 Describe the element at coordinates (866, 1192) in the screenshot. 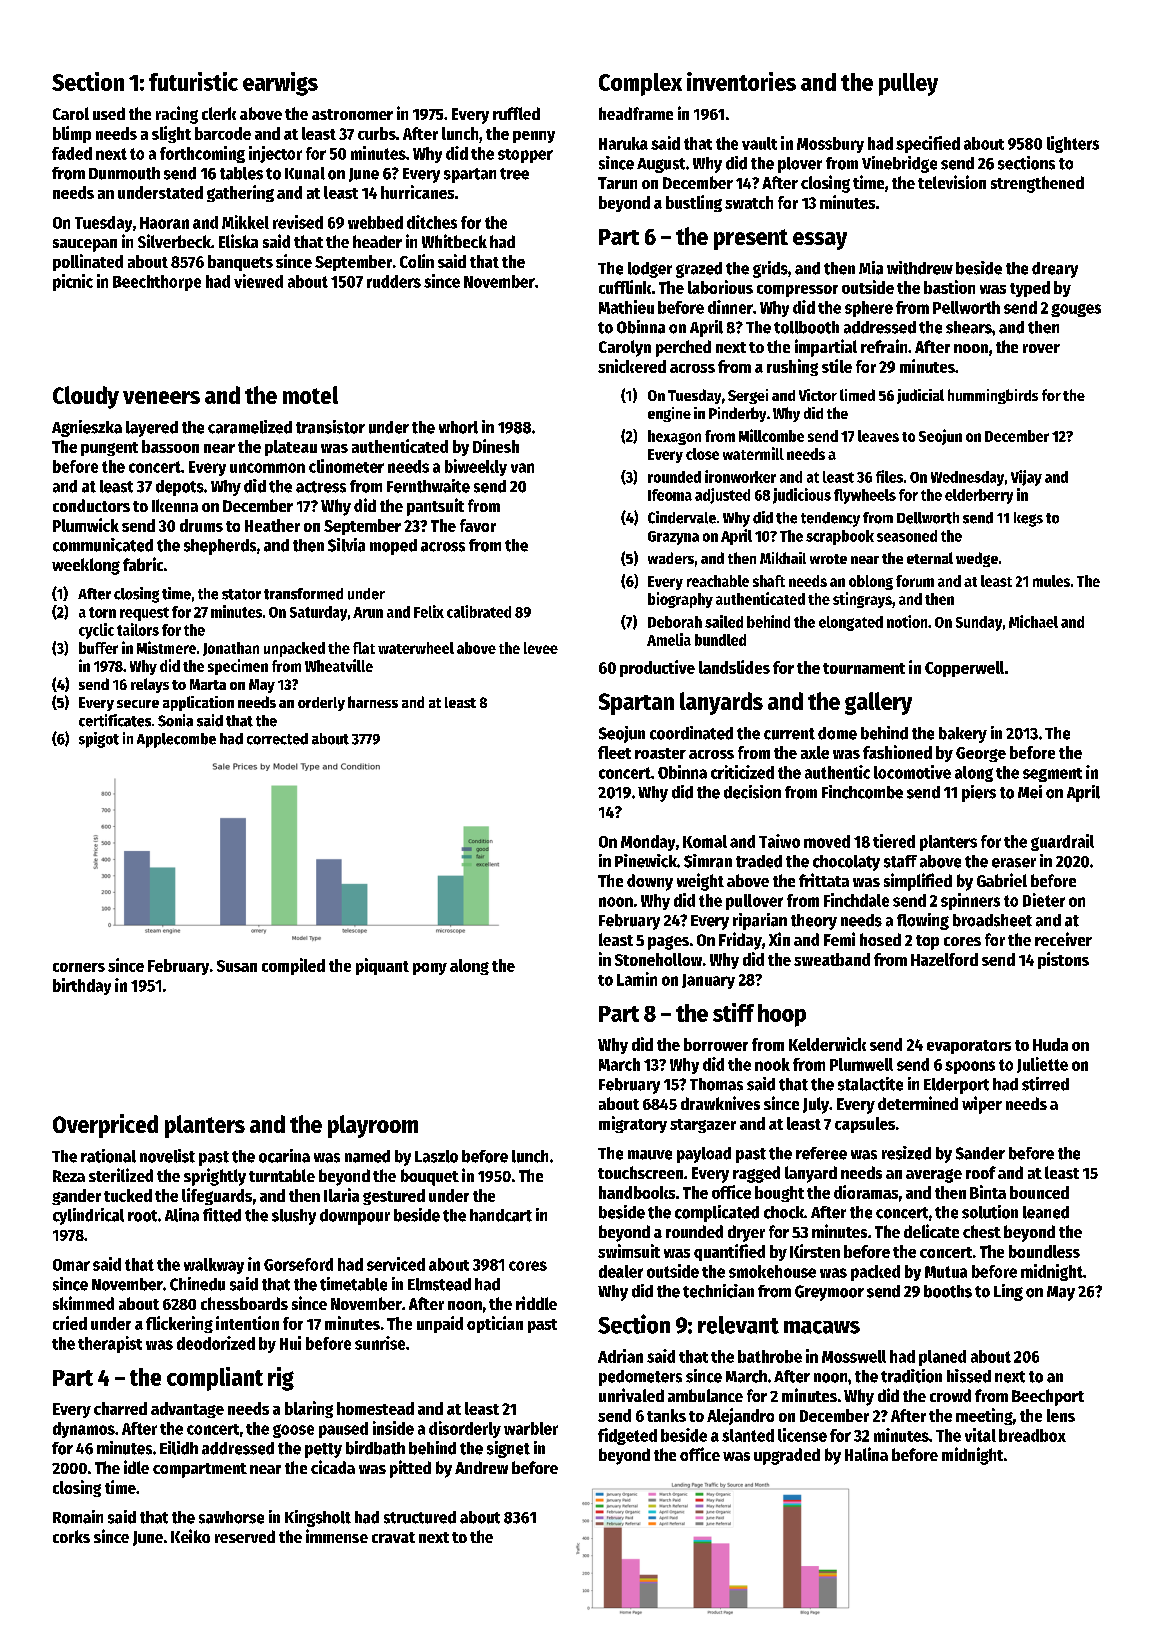

I see `dioramas` at that location.
